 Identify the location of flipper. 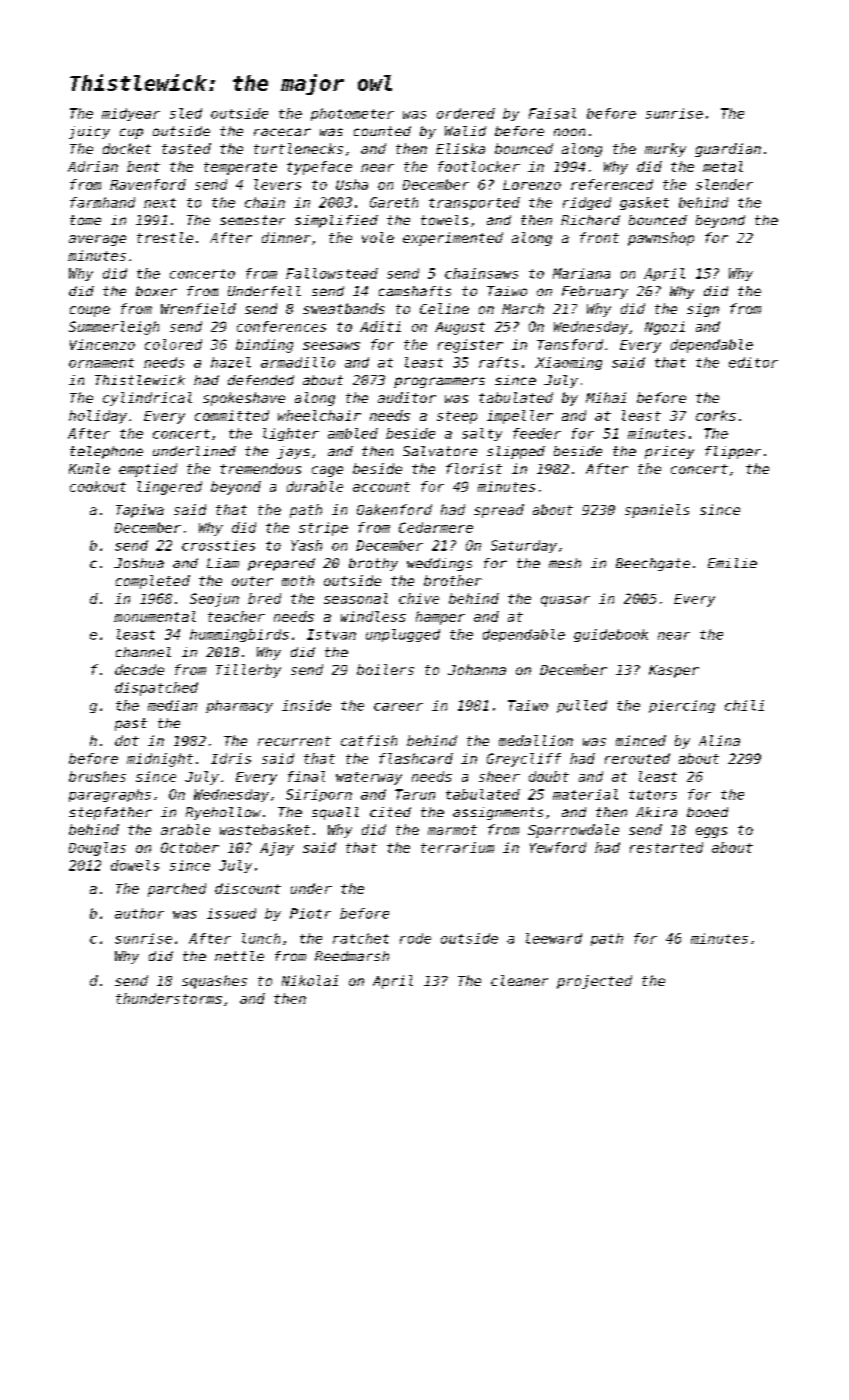
(733, 452).
